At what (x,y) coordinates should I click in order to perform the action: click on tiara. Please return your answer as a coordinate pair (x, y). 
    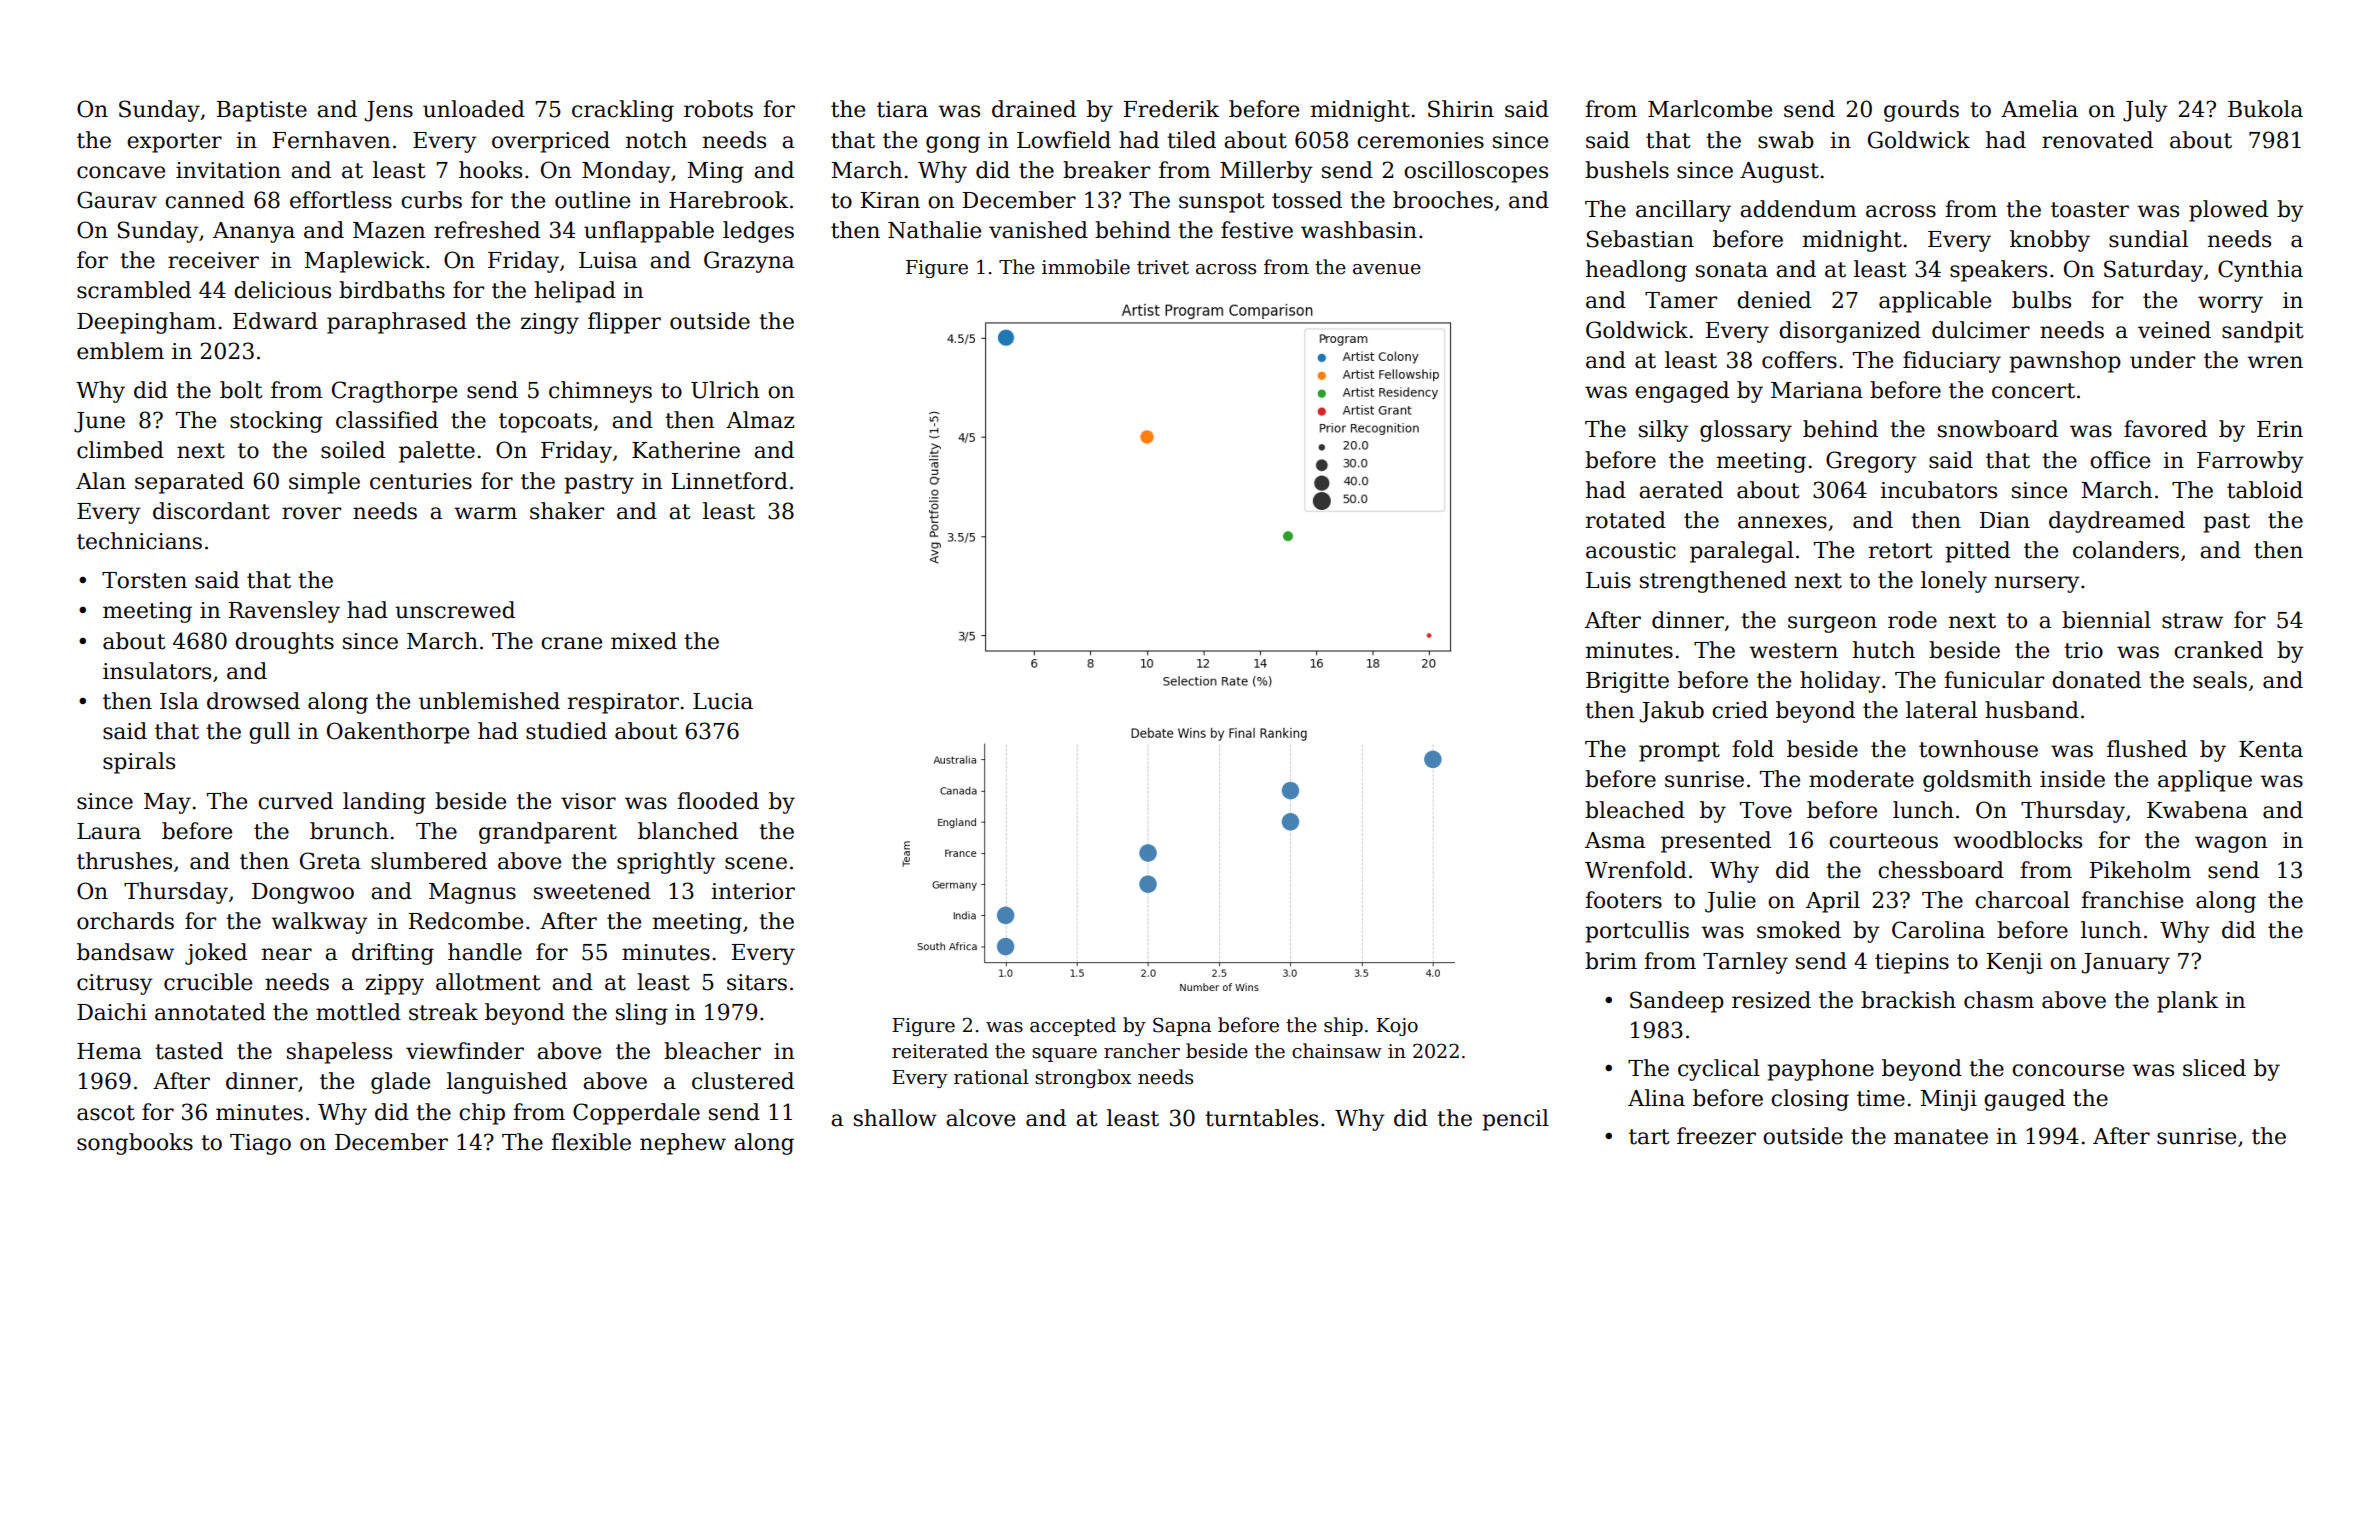
    Looking at the image, I should click on (902, 109).
